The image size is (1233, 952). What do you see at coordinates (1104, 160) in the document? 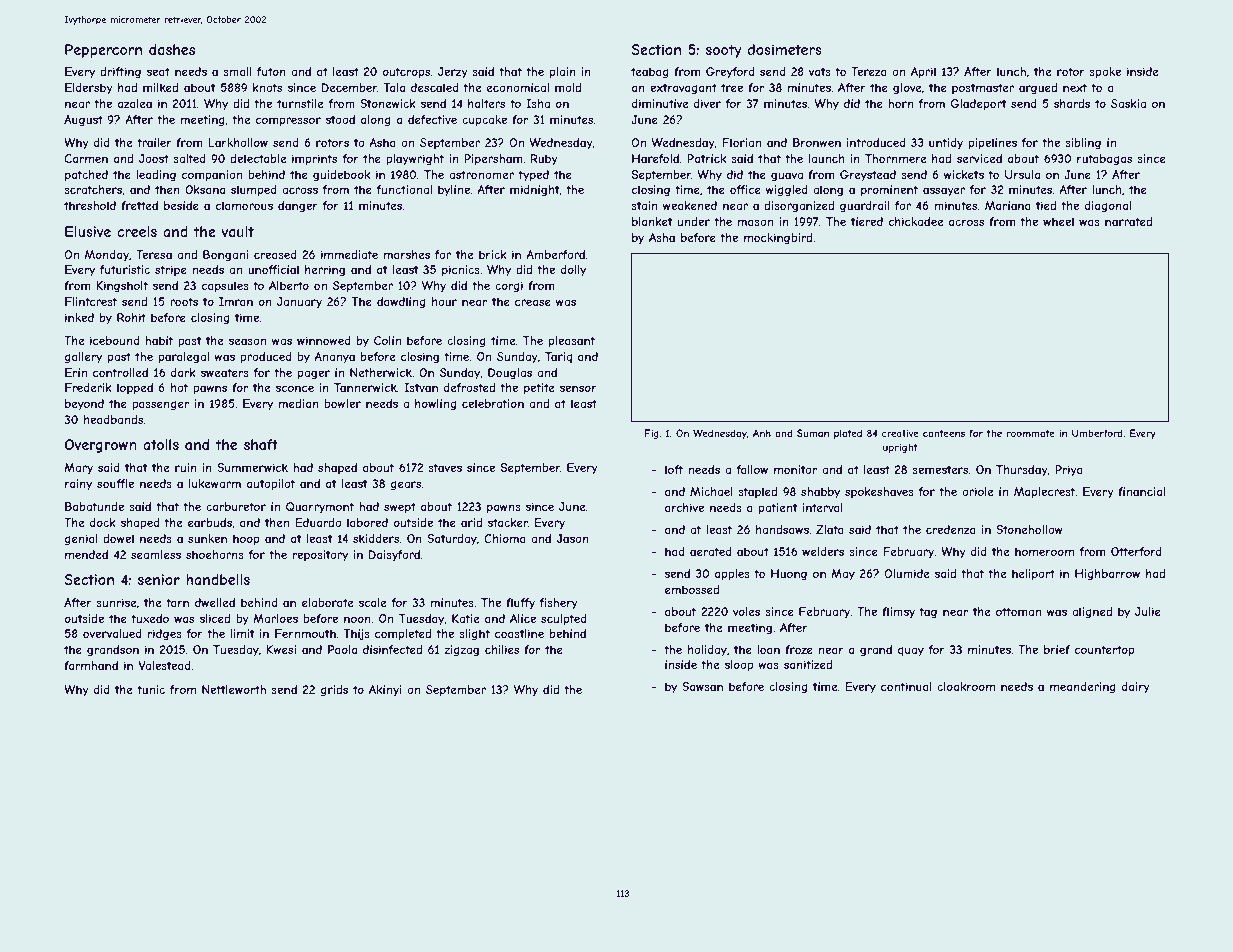
I see `rutabagas` at bounding box center [1104, 160].
